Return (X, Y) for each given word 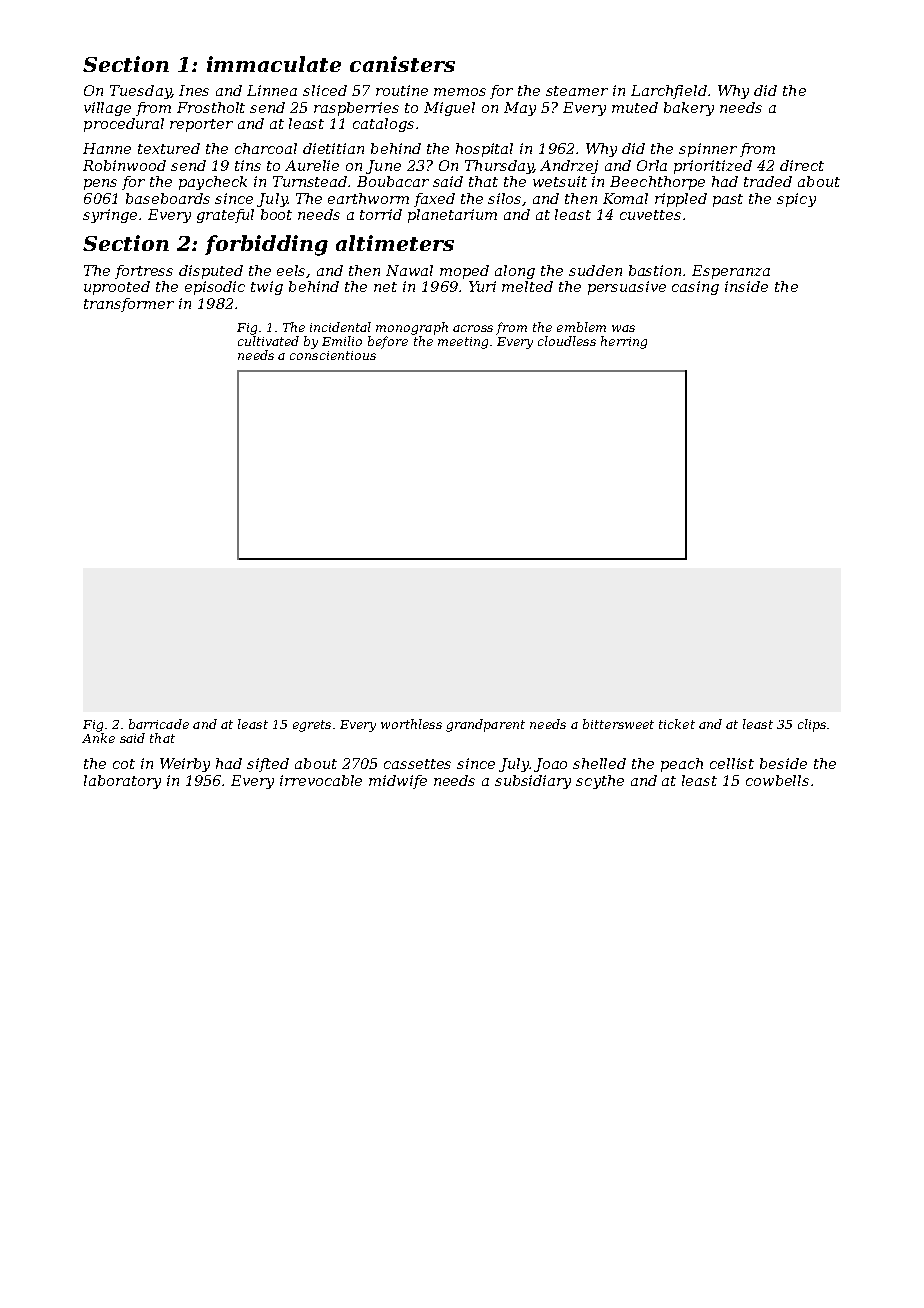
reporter (201, 125)
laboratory (122, 782)
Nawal (409, 270)
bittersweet (618, 724)
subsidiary (533, 782)
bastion (655, 270)
